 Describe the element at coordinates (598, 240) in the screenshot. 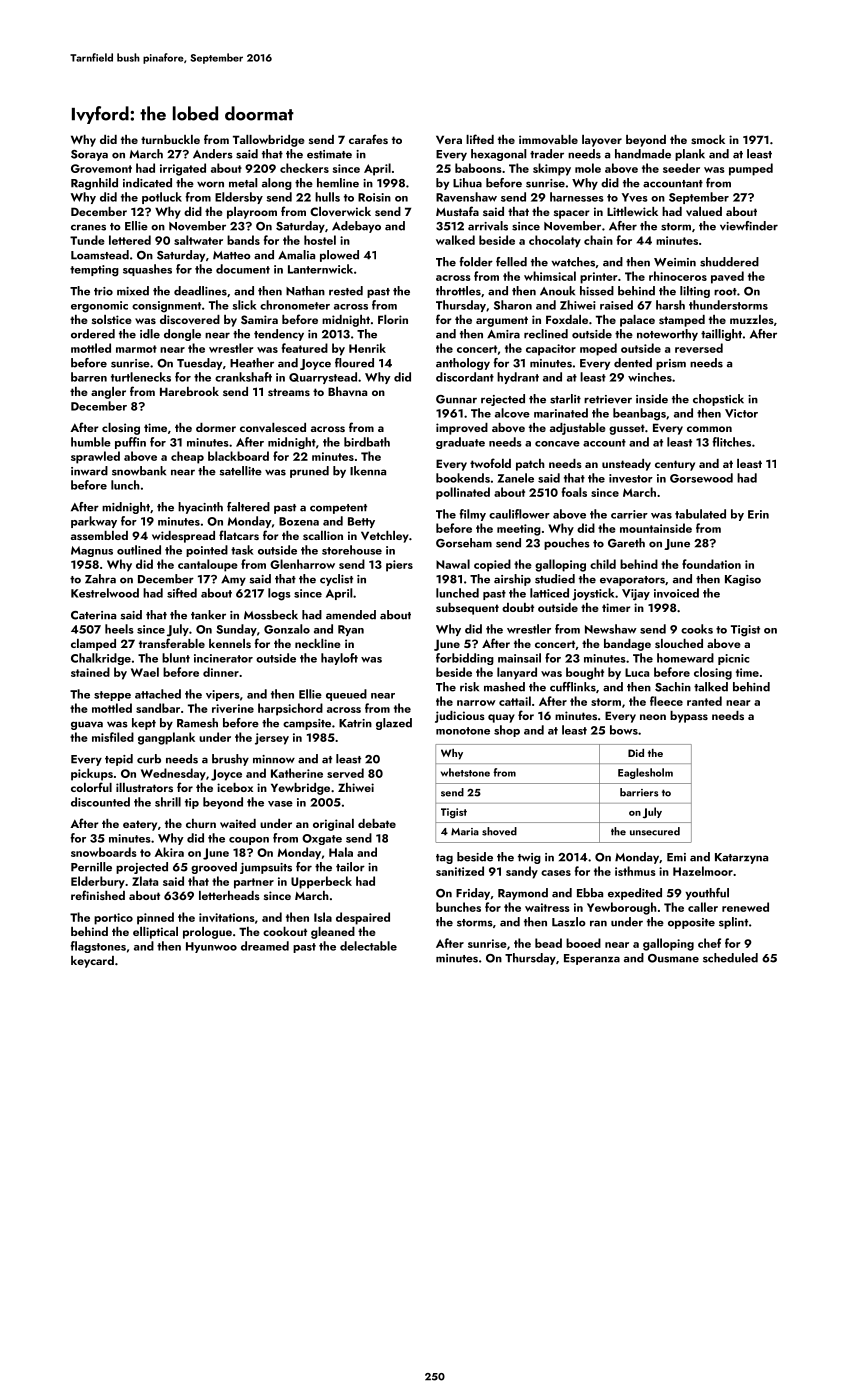

I see `chain` at that location.
